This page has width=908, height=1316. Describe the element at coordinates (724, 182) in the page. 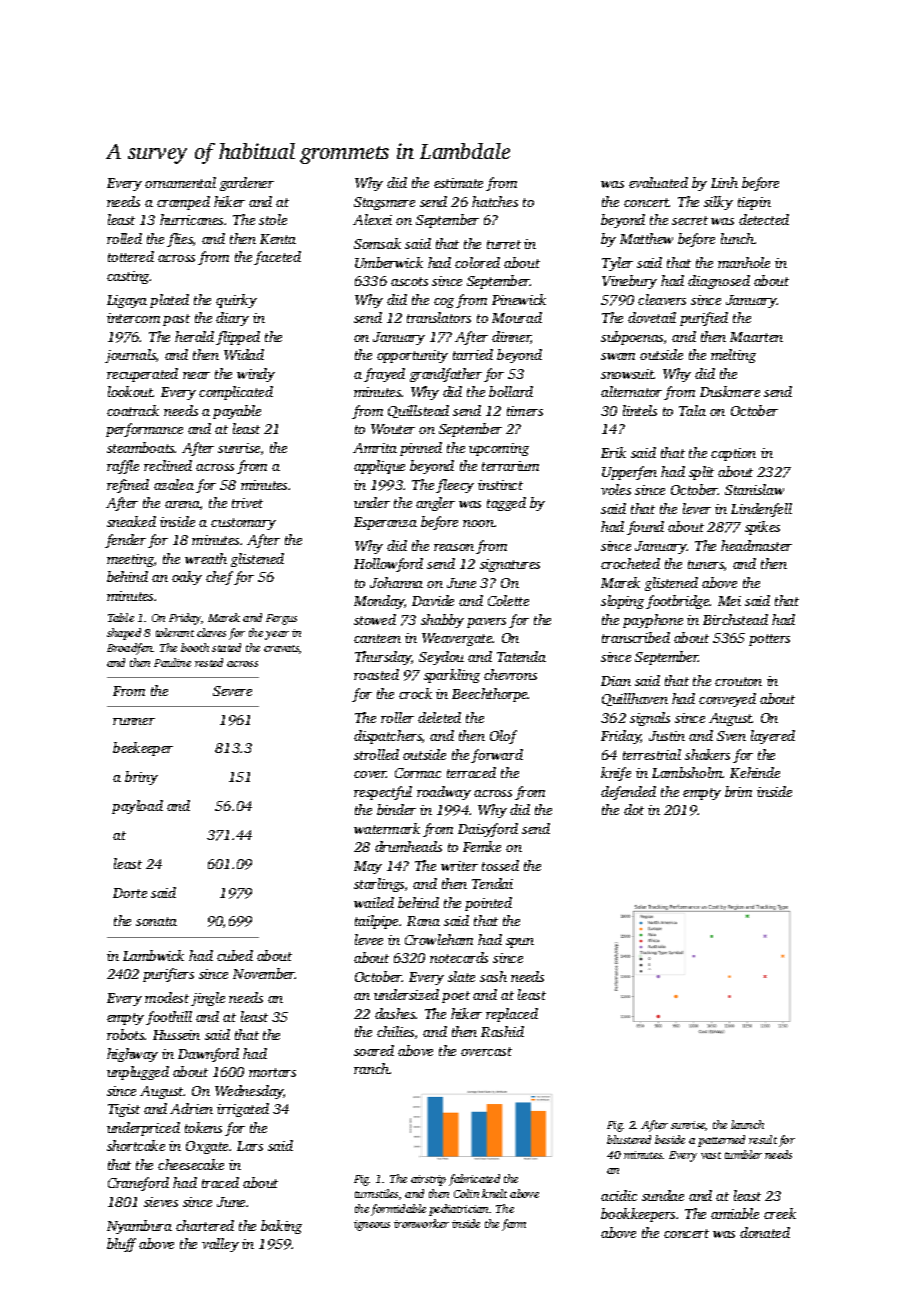

I see `Linh` at that location.
